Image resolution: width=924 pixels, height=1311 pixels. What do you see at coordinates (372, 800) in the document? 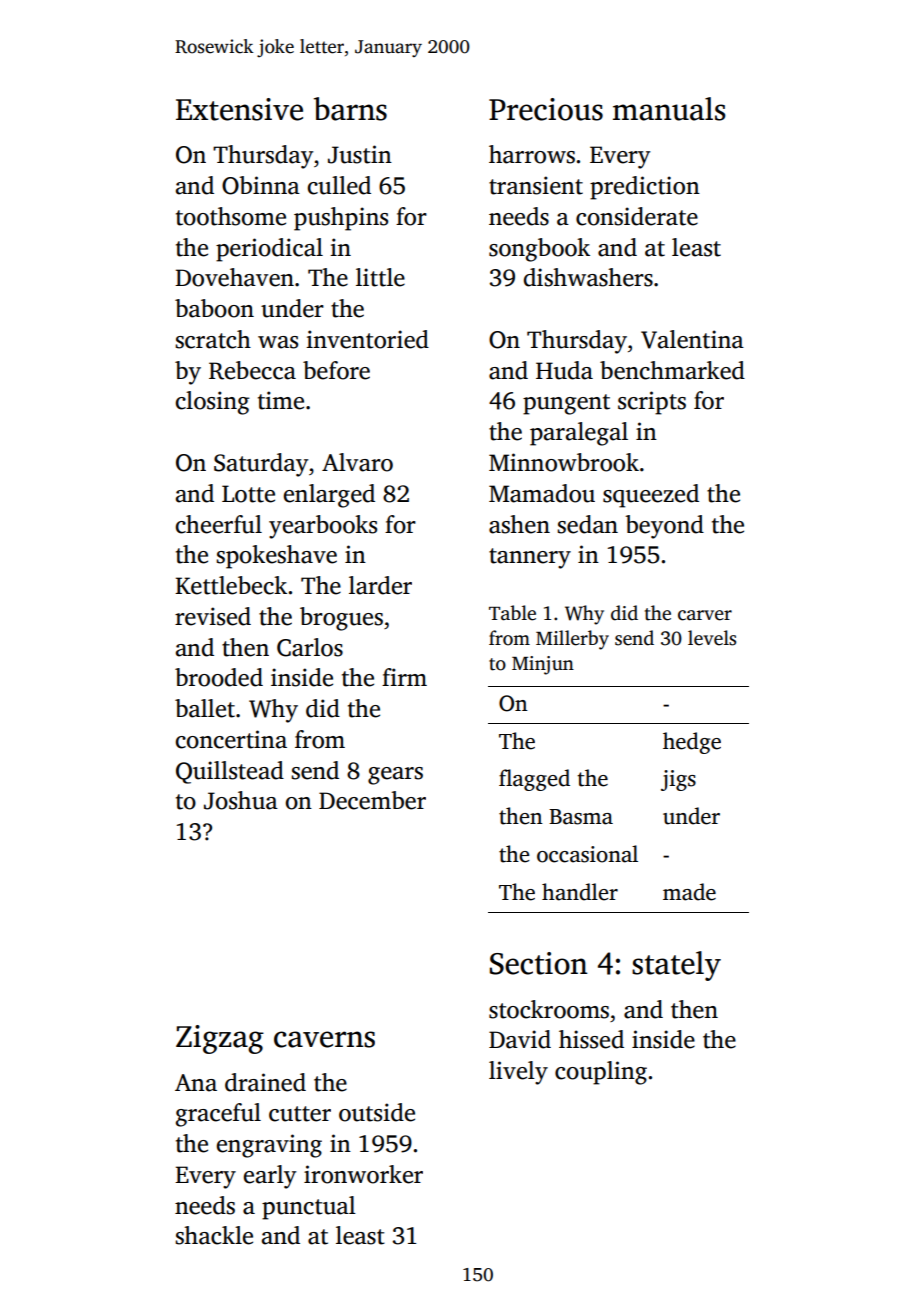
I see `December` at bounding box center [372, 800].
